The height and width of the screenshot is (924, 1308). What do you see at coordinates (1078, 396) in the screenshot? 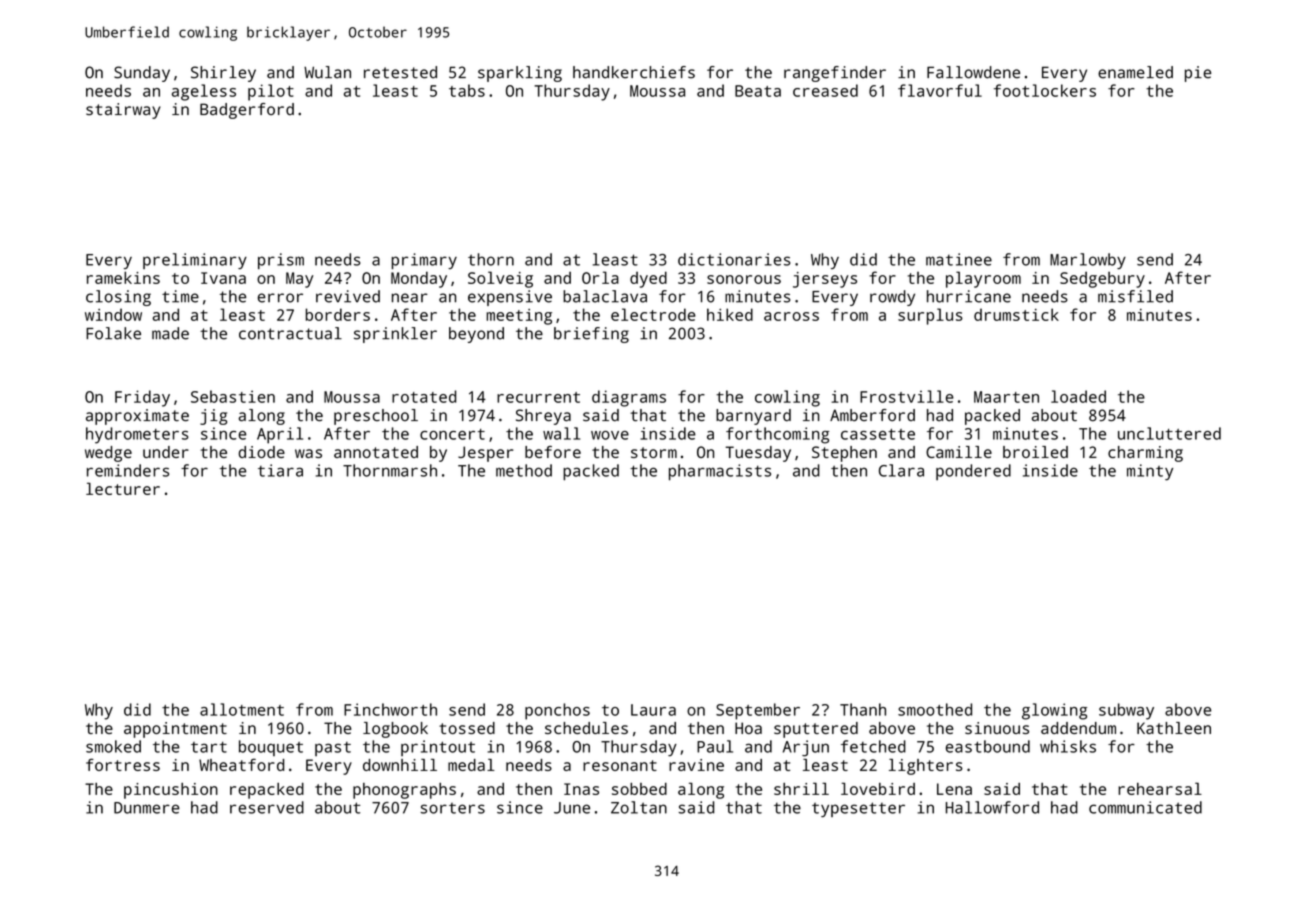
I see `loaded` at bounding box center [1078, 396].
